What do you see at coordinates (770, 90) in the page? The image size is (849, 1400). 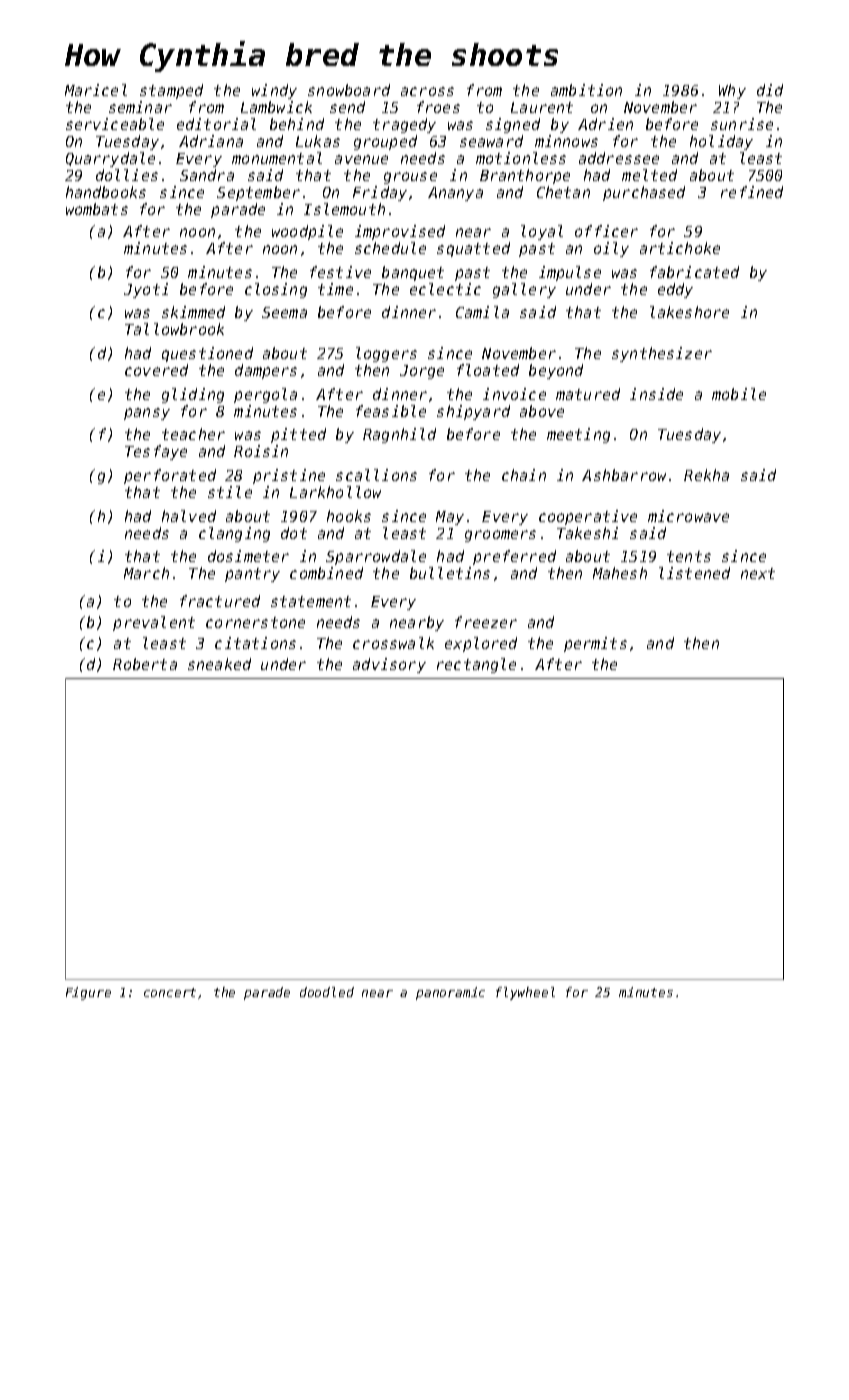 I see `did` at bounding box center [770, 90].
